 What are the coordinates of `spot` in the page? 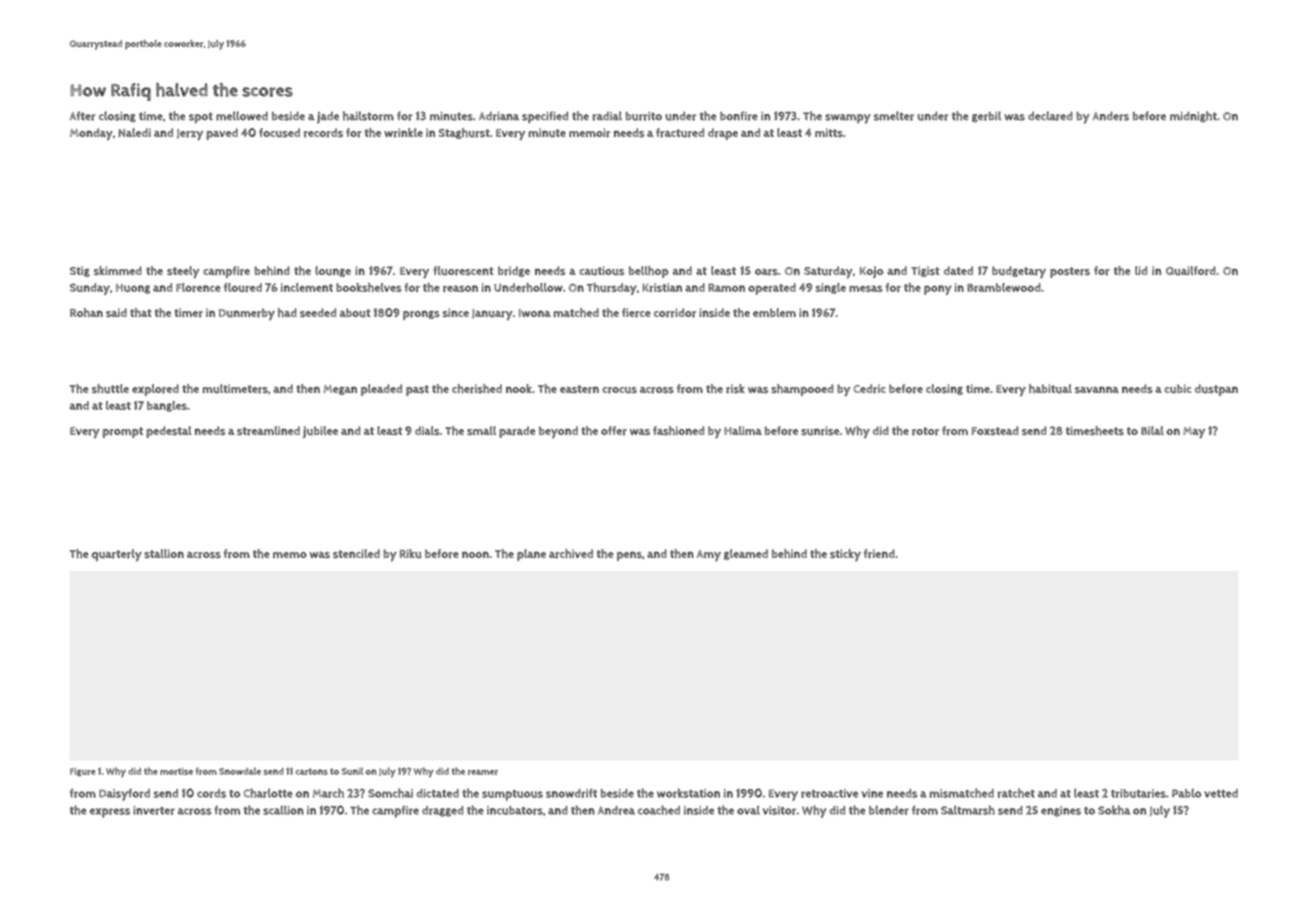 It's located at (201, 117).
